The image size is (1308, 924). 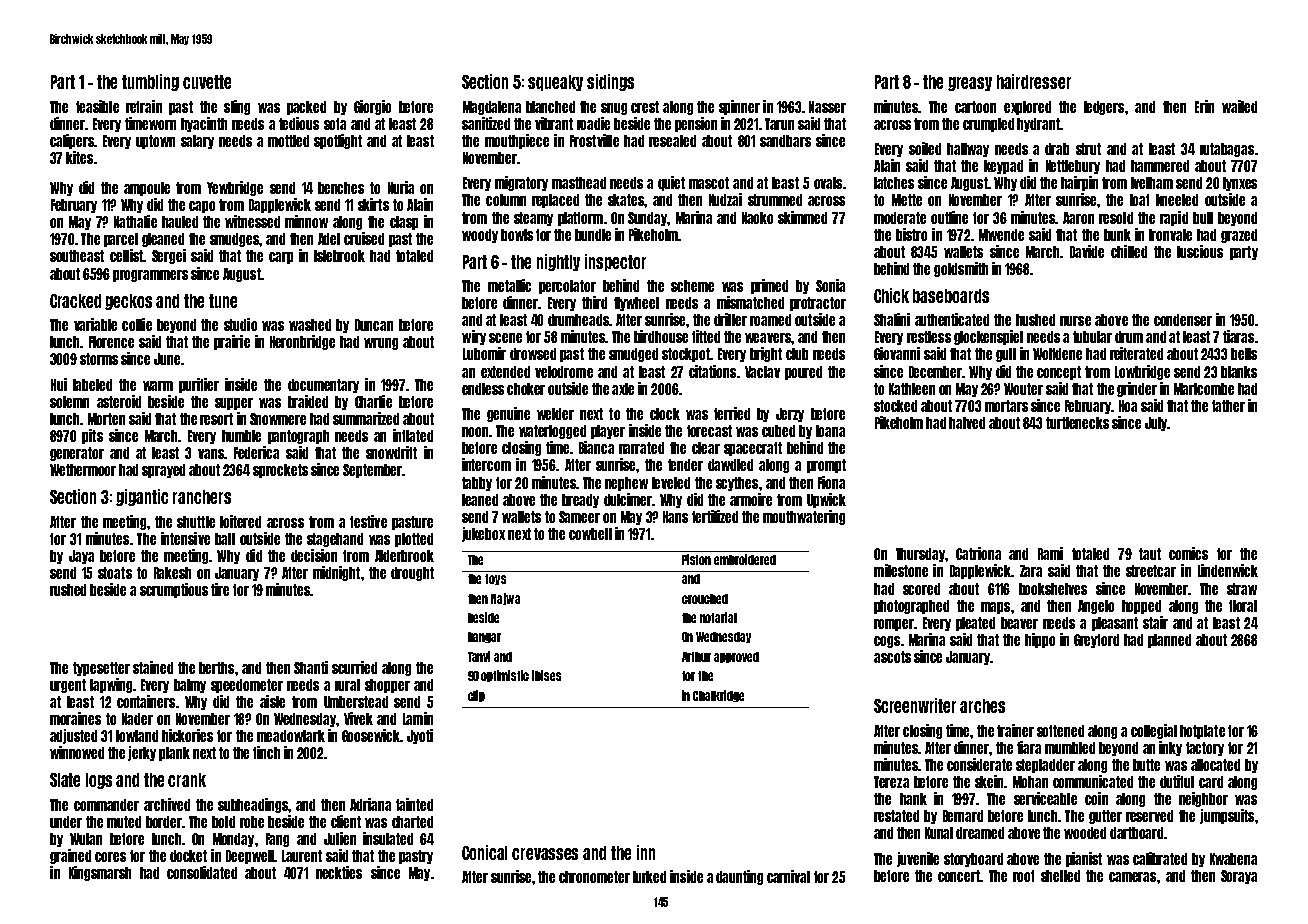 What do you see at coordinates (100, 873) in the document?
I see `Kingsmarsh` at bounding box center [100, 873].
